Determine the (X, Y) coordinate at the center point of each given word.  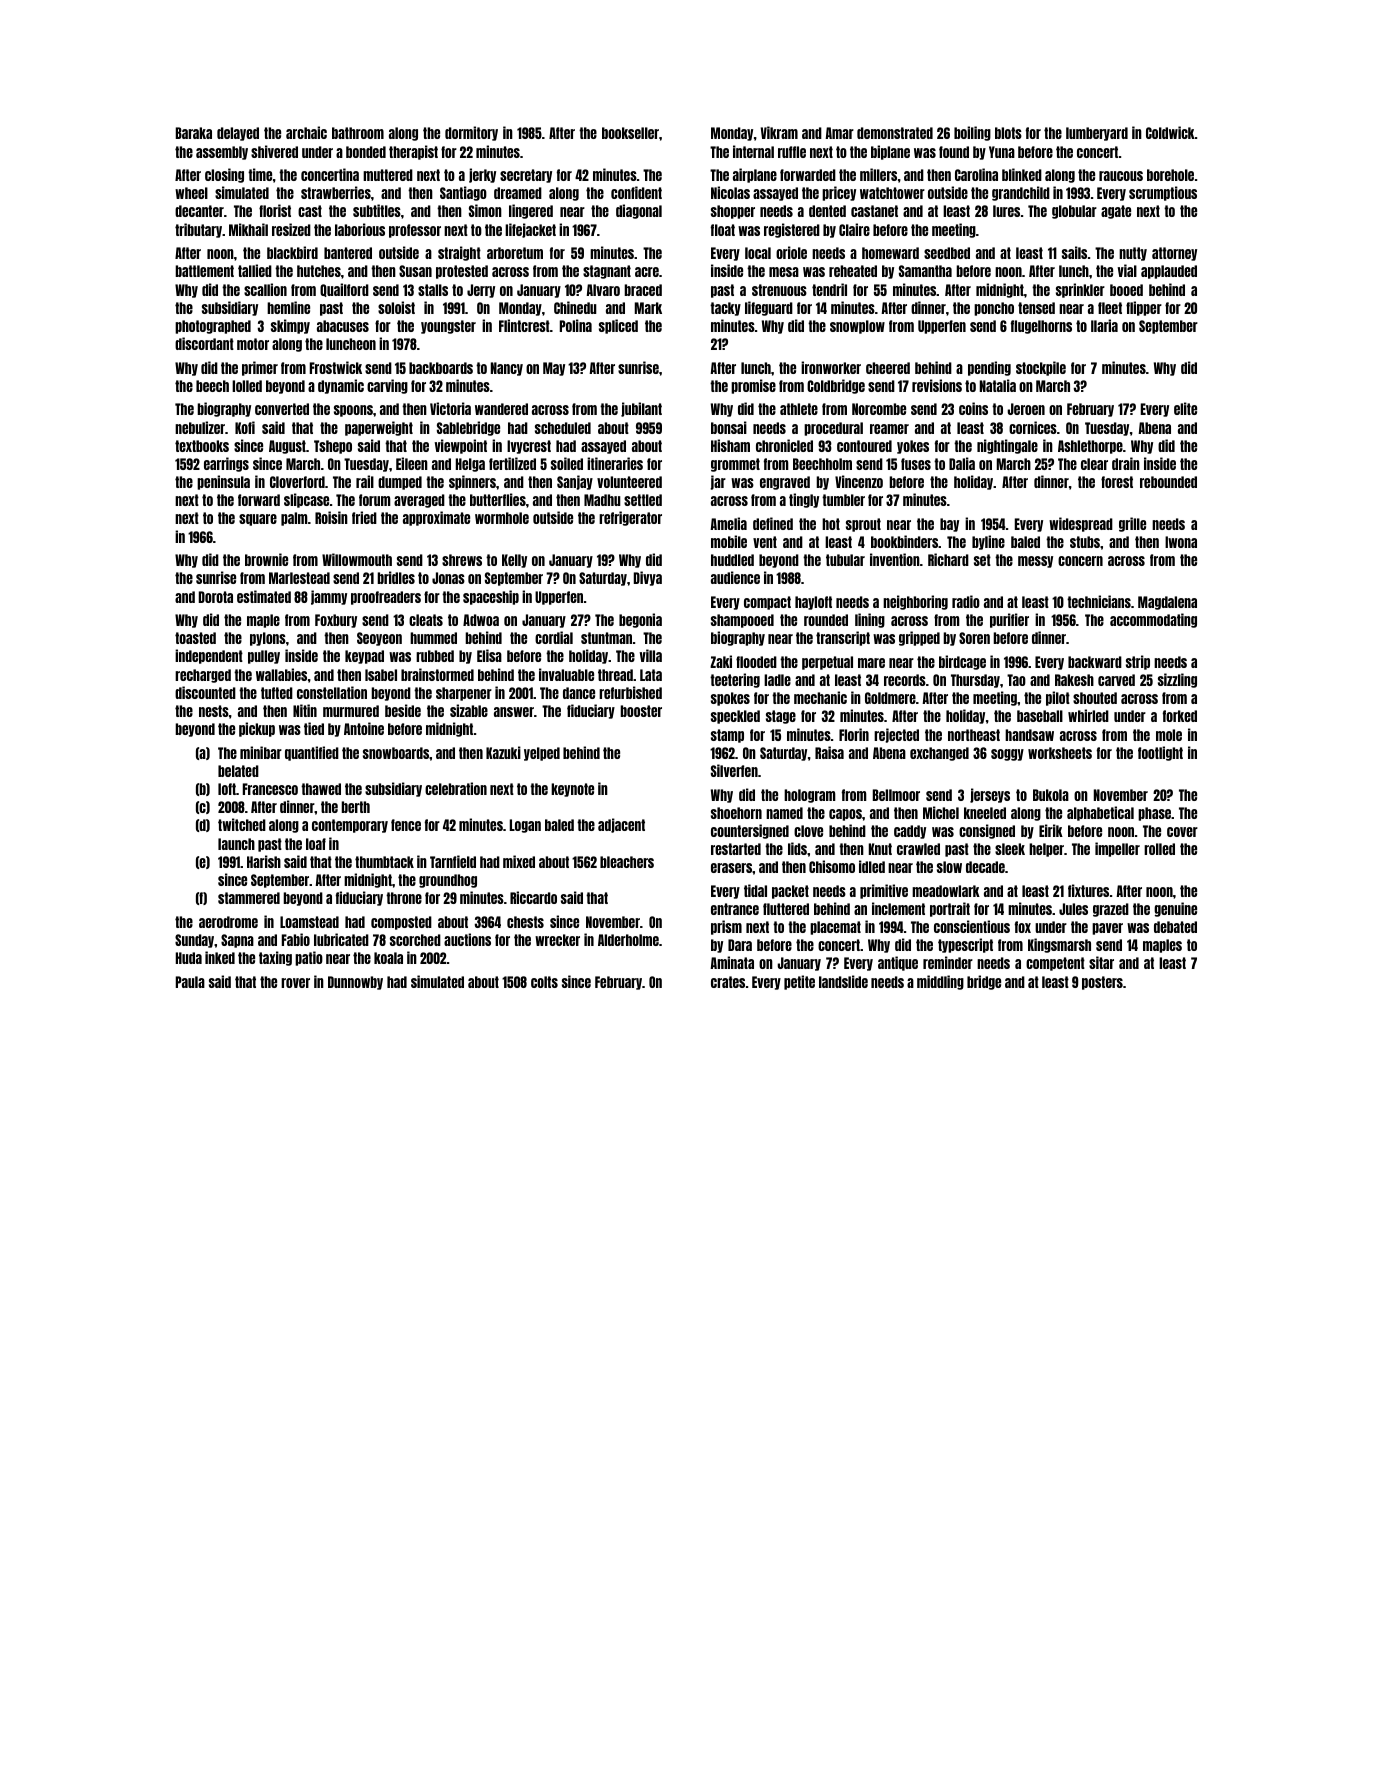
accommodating (1153, 620)
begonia (640, 620)
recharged (203, 676)
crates (728, 982)
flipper (1144, 308)
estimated (264, 596)
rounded (826, 620)
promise (753, 386)
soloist (396, 307)
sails (1074, 252)
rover (295, 983)
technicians (1099, 601)
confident (636, 192)
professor (415, 231)
